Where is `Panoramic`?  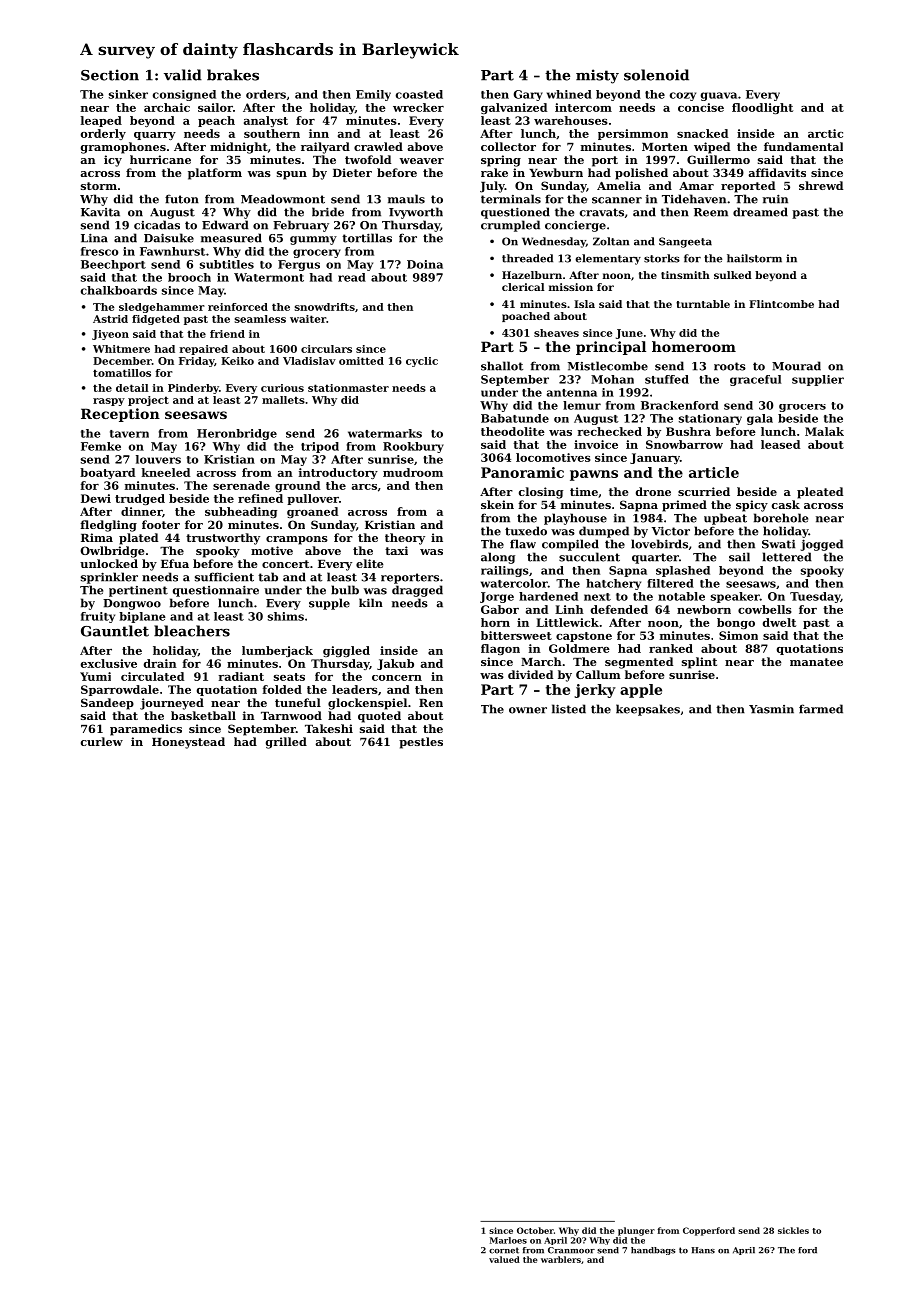
Panoramic is located at coordinates (522, 472).
